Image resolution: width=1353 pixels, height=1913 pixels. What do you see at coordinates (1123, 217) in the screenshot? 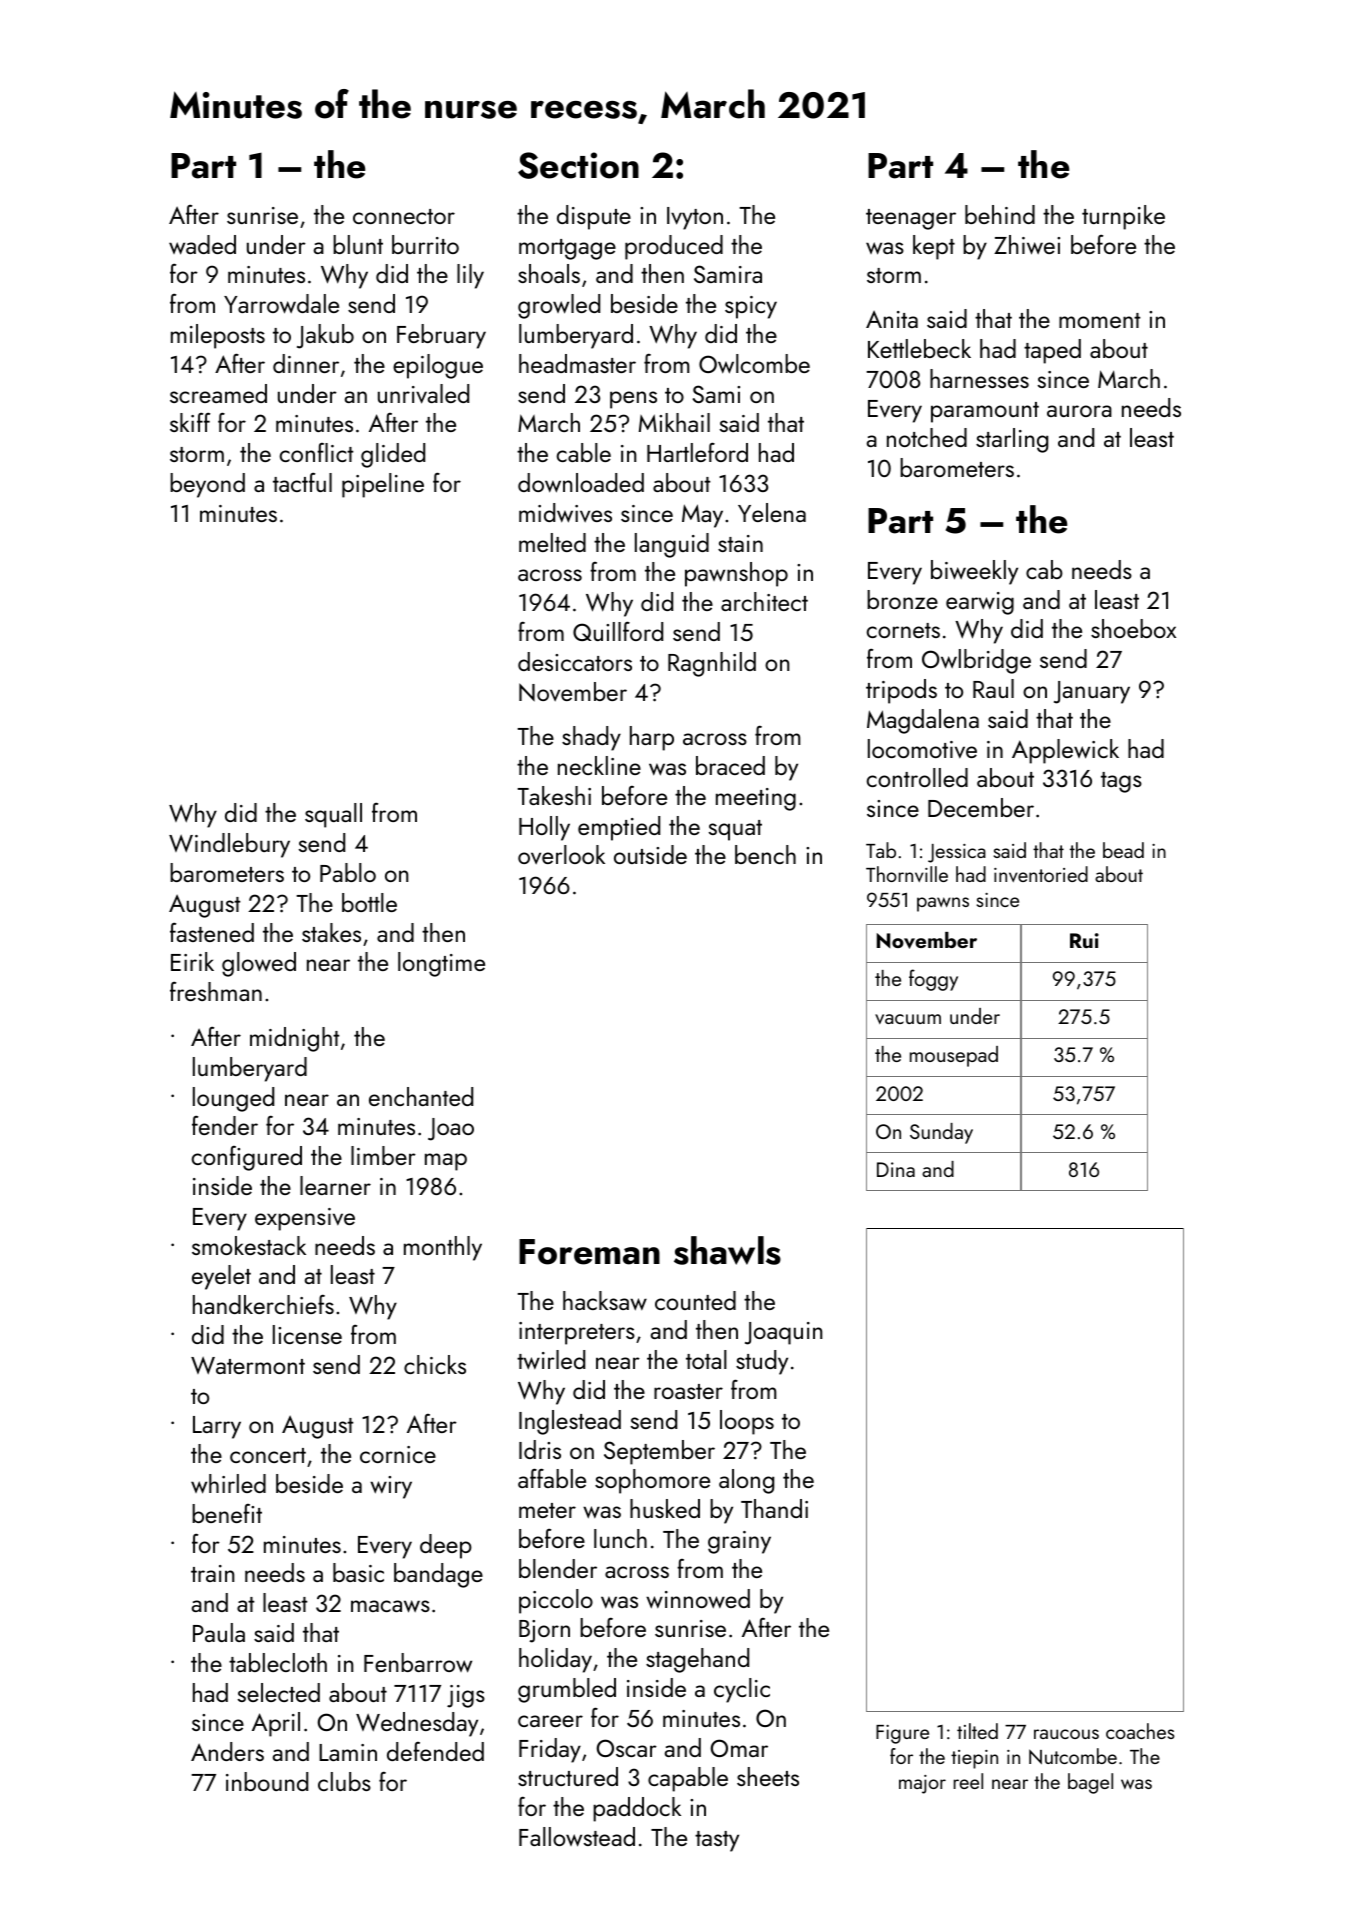
I see `turnpike` at bounding box center [1123, 217].
